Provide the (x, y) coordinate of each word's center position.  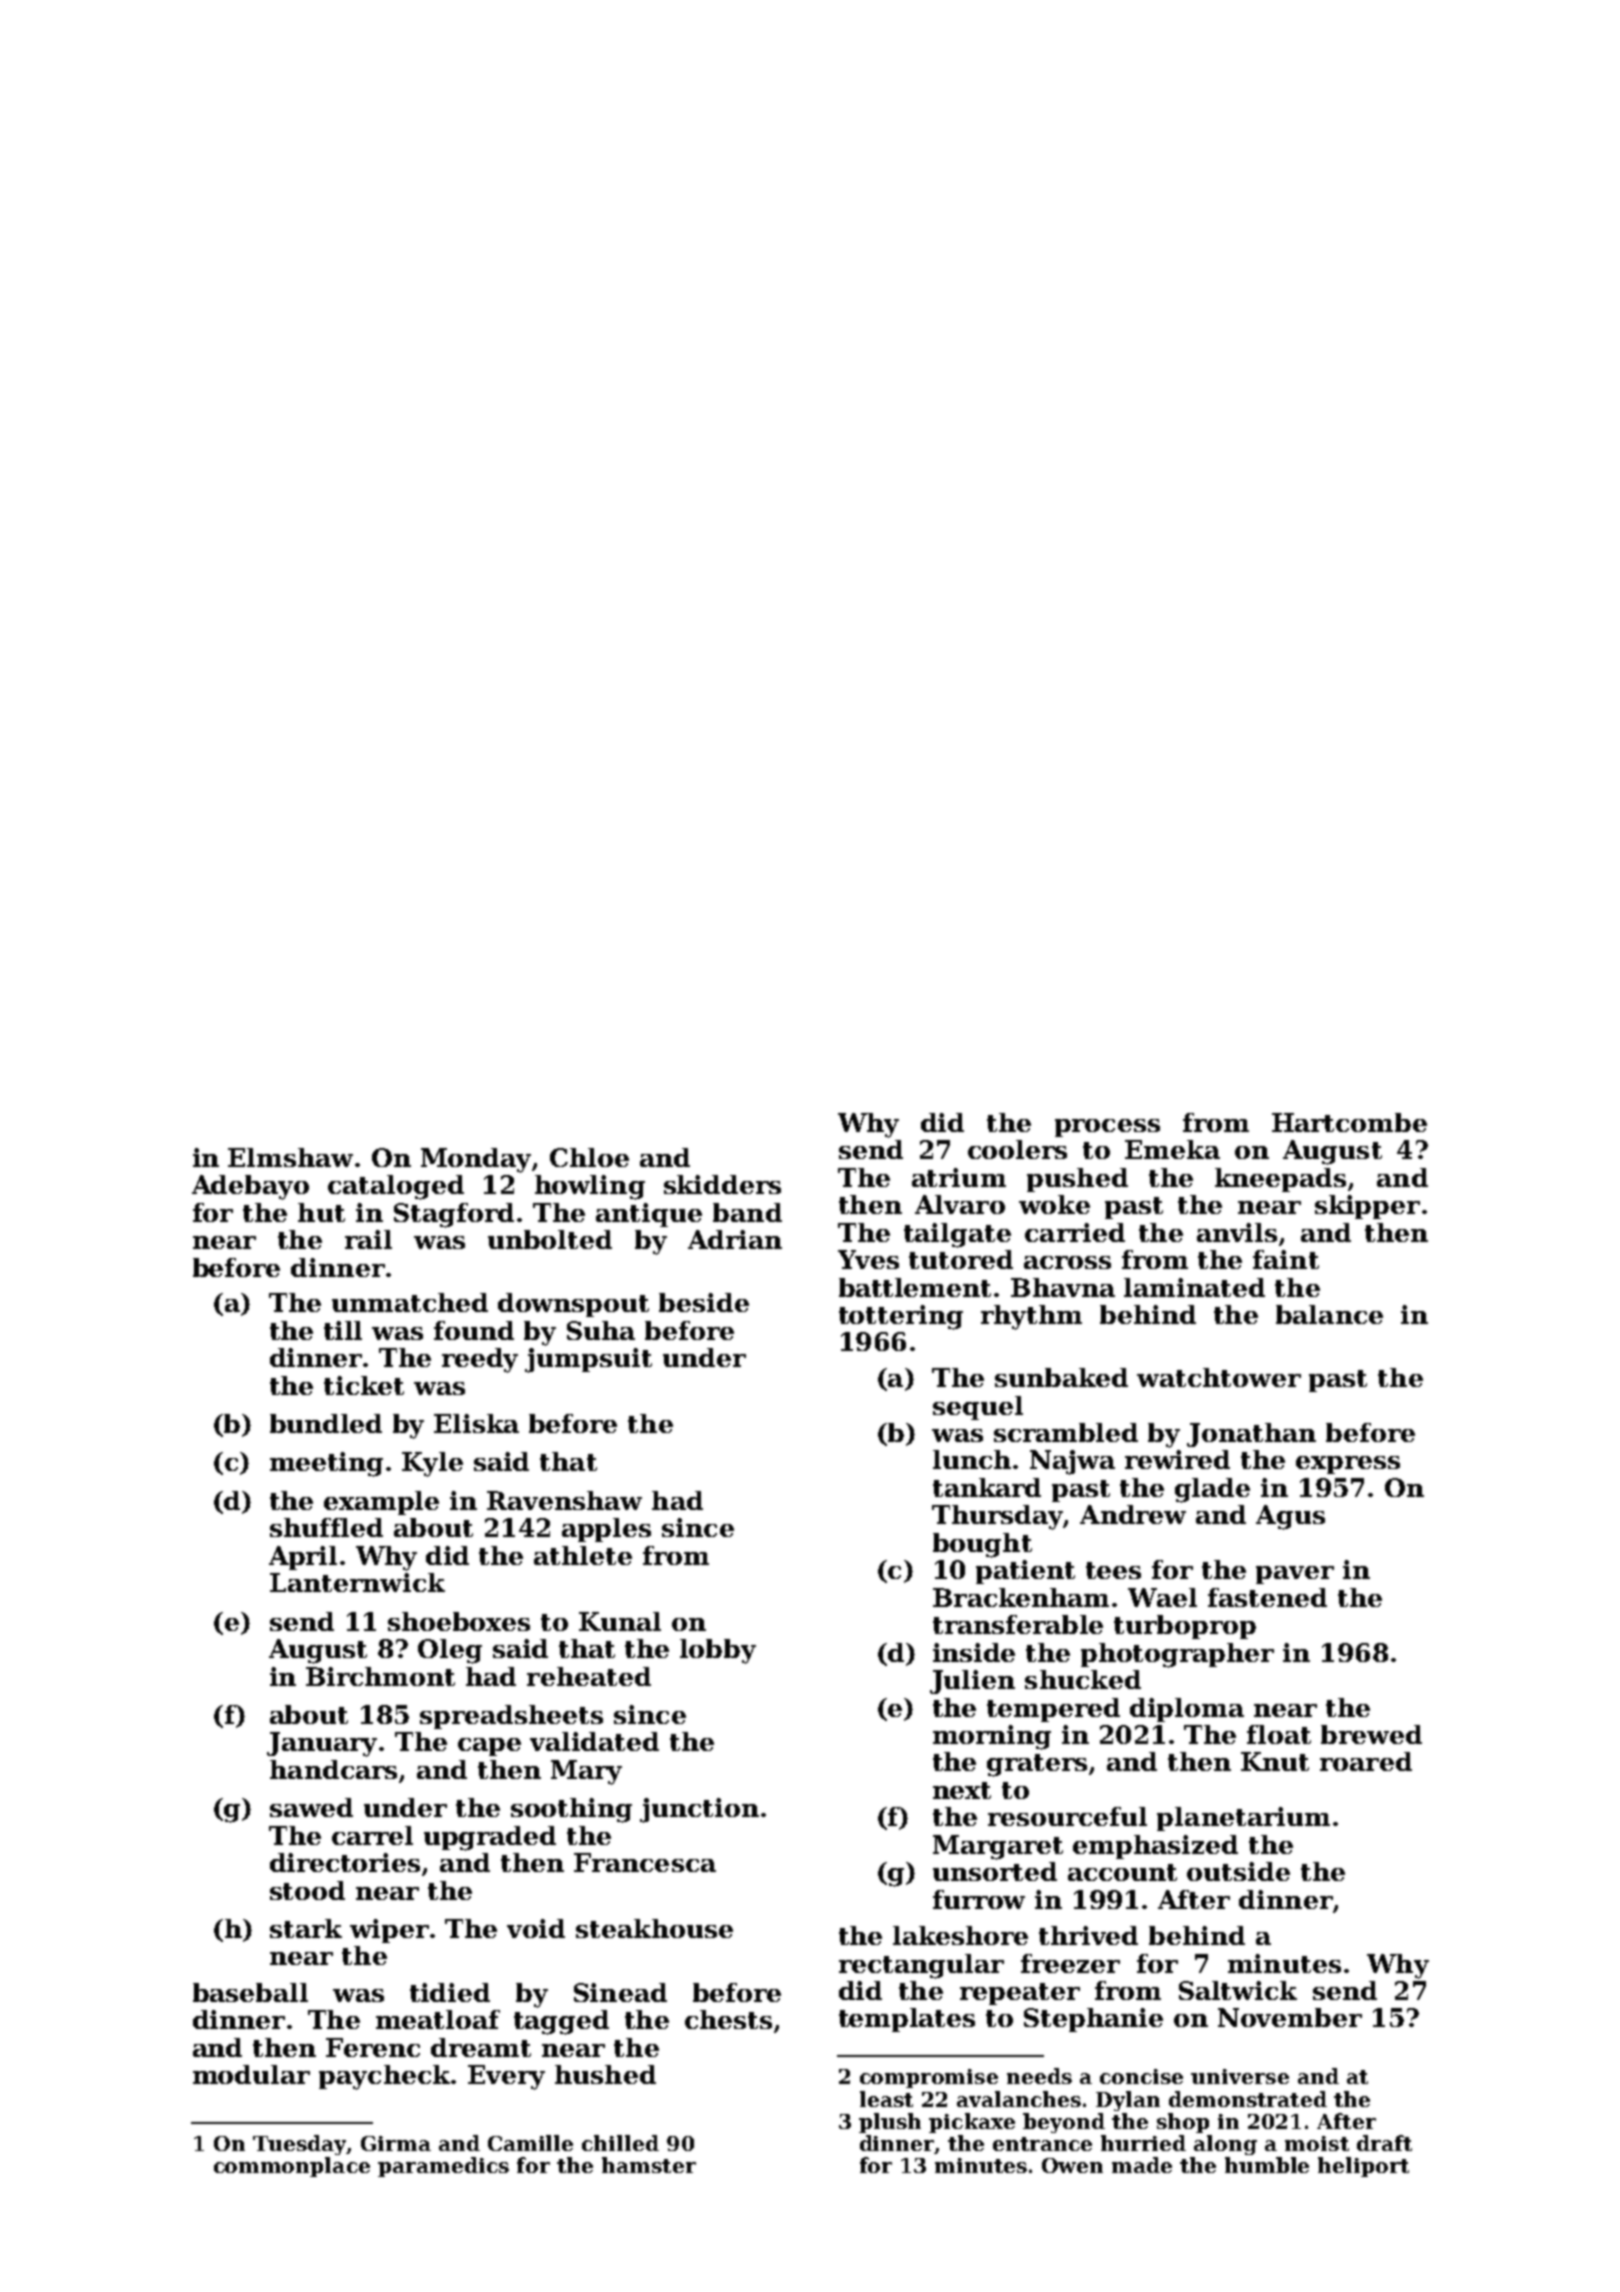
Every (506, 2077)
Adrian (735, 1239)
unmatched (410, 1302)
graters (1037, 1765)
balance (1329, 1314)
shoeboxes (459, 1621)
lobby (718, 1651)
